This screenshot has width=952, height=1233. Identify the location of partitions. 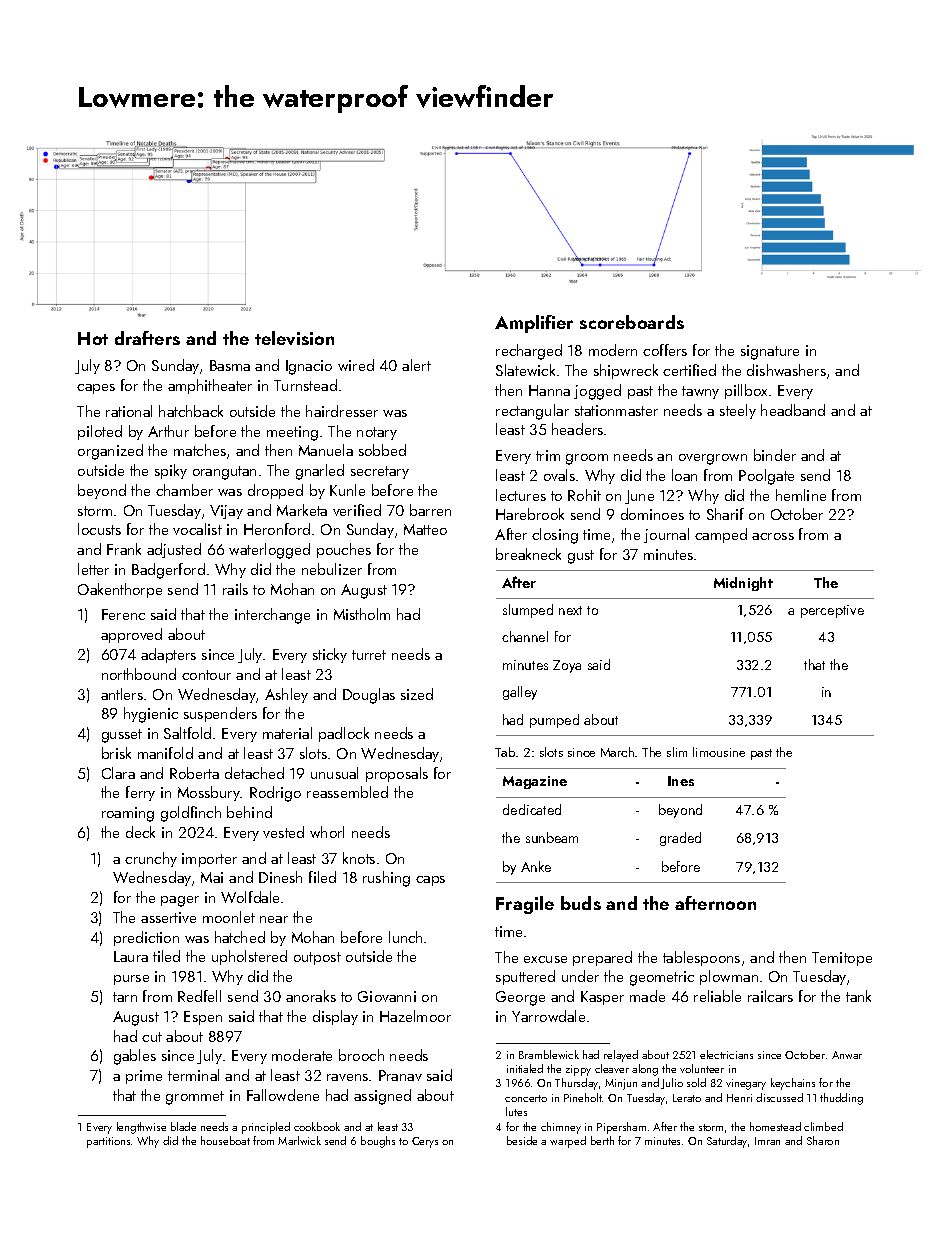
(108, 1142).
